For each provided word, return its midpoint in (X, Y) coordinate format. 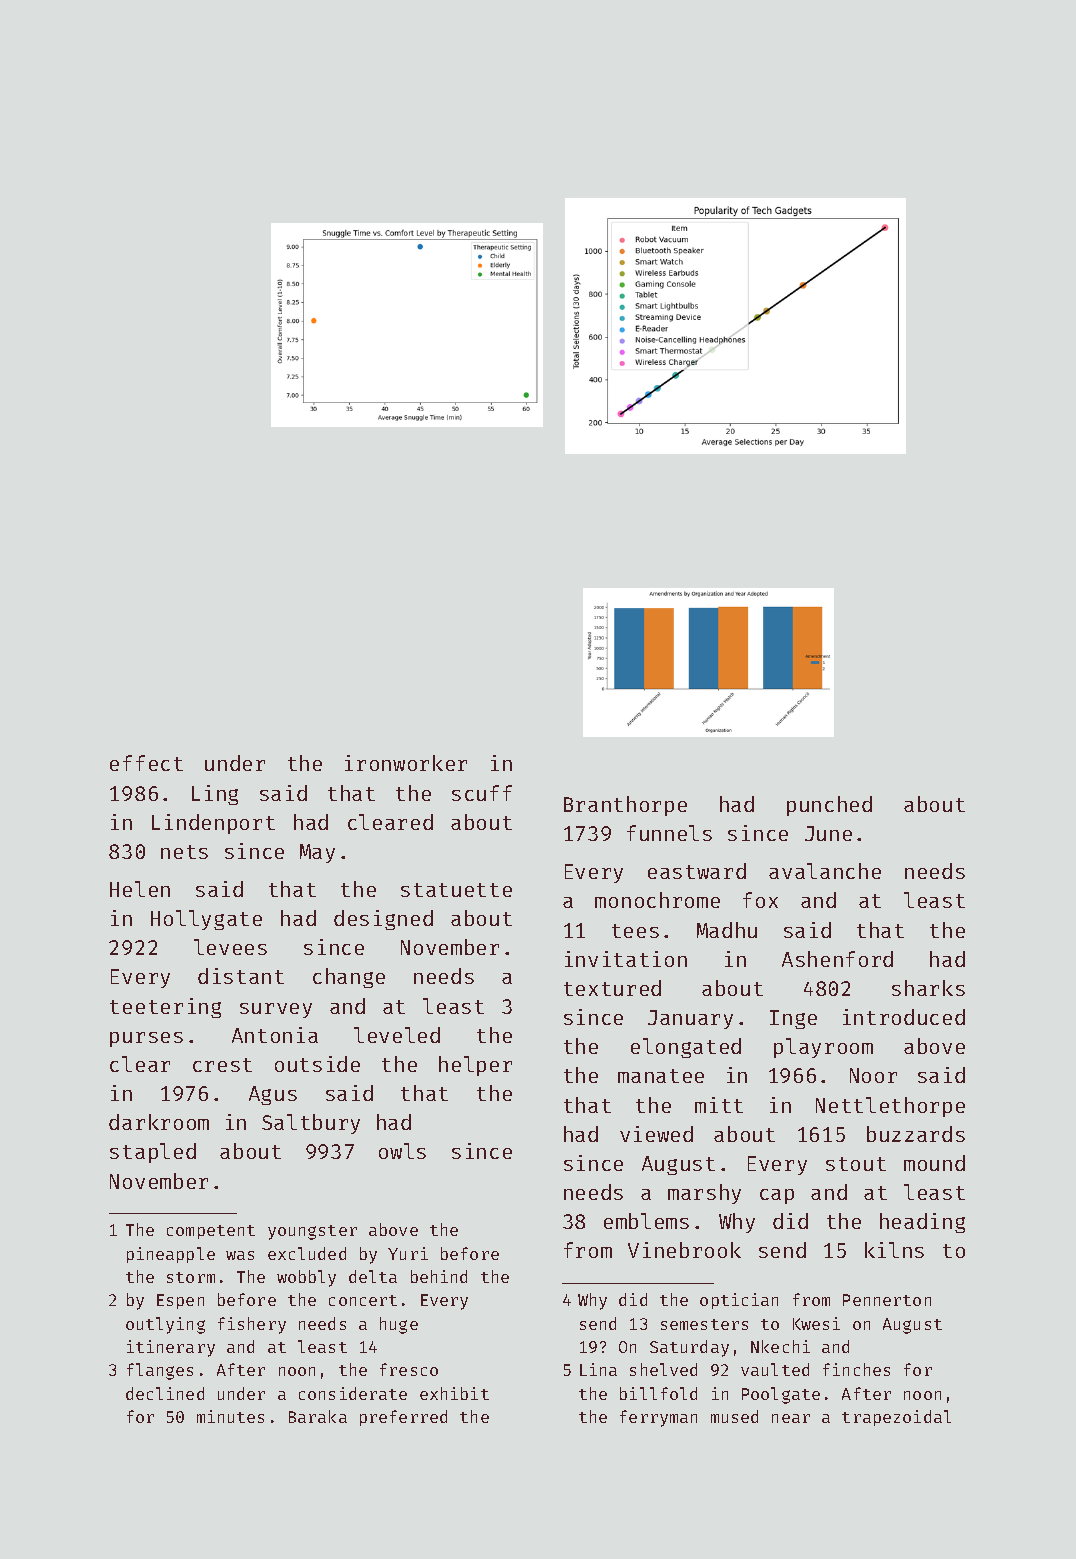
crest (222, 1065)
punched (829, 806)
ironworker (406, 763)
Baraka (318, 1416)
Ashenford (837, 959)
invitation (626, 959)
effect (146, 763)
